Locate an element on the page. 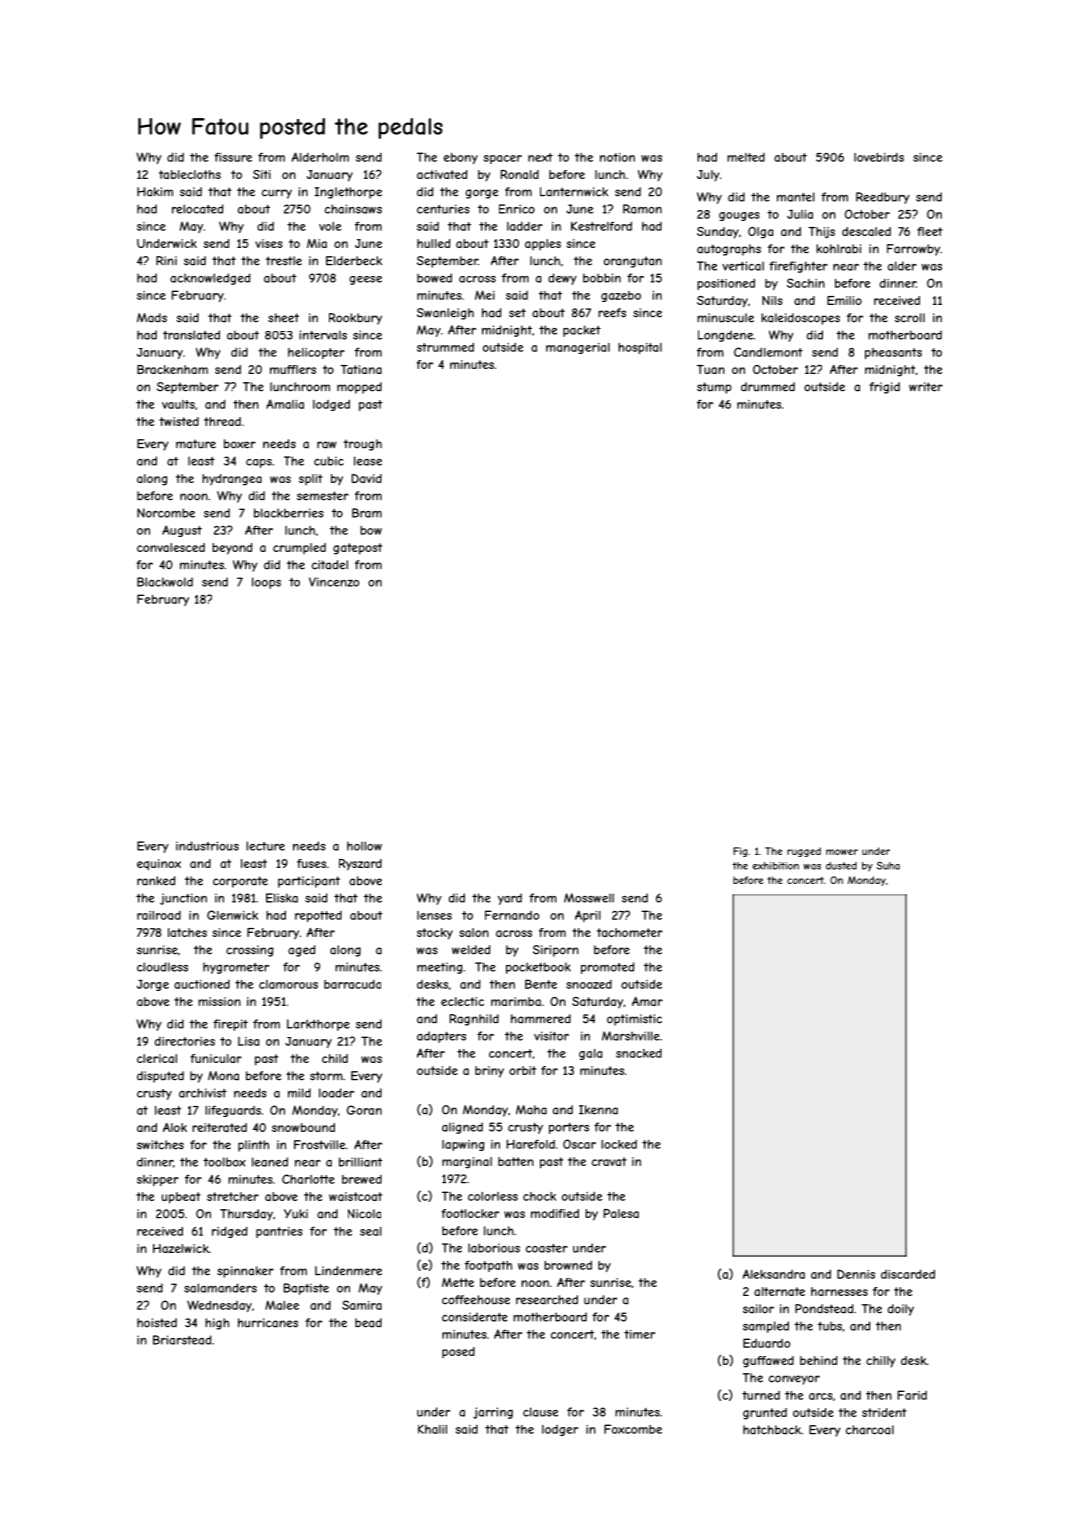 Image resolution: width=1079 pixels, height=1526 pixels. Bente is located at coordinates (541, 984).
